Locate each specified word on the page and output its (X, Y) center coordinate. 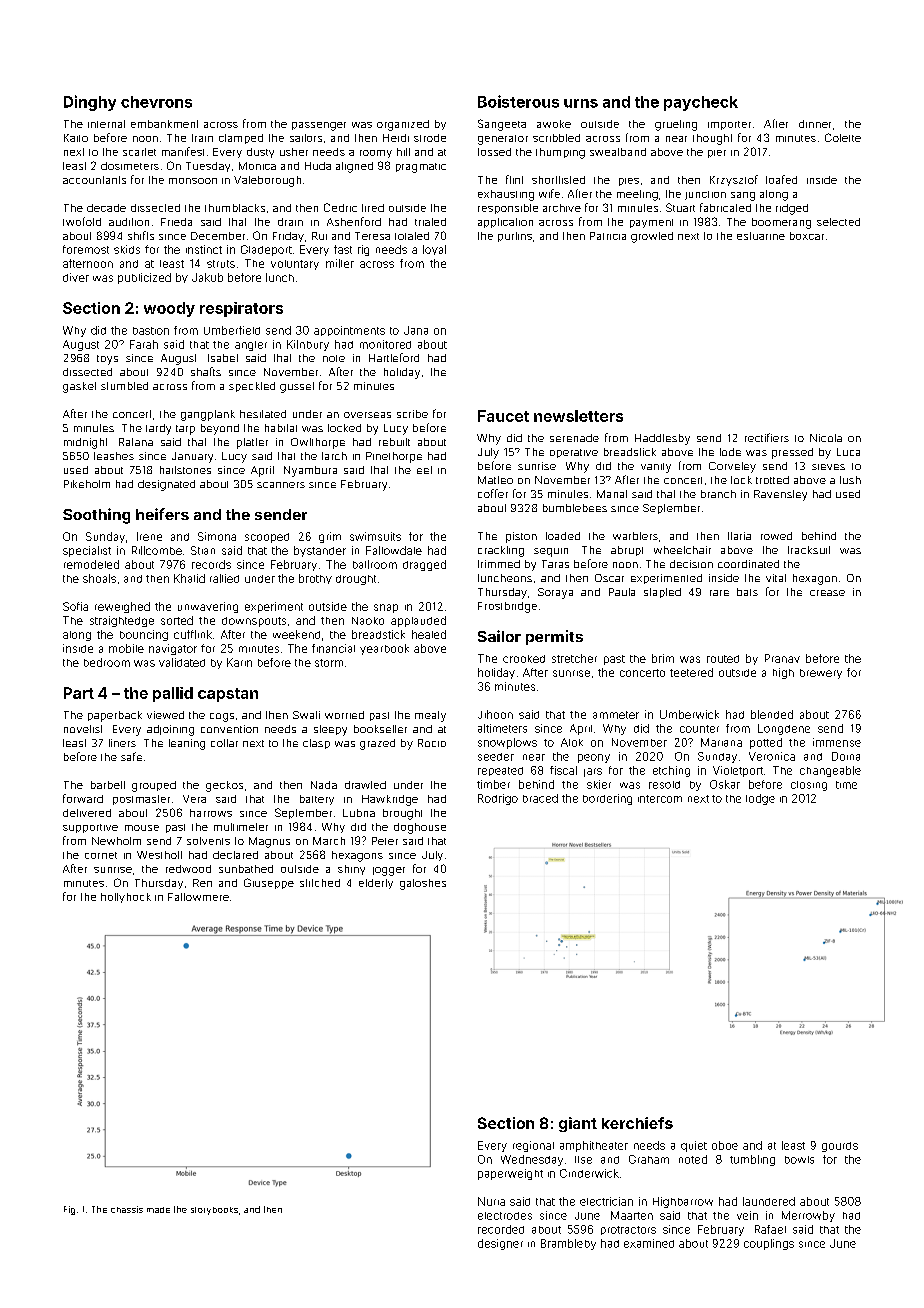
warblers (635, 536)
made (158, 1210)
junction (705, 195)
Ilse (583, 1160)
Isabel (223, 358)
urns (581, 103)
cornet (101, 855)
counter (699, 729)
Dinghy (90, 103)
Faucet (503, 416)
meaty (430, 716)
